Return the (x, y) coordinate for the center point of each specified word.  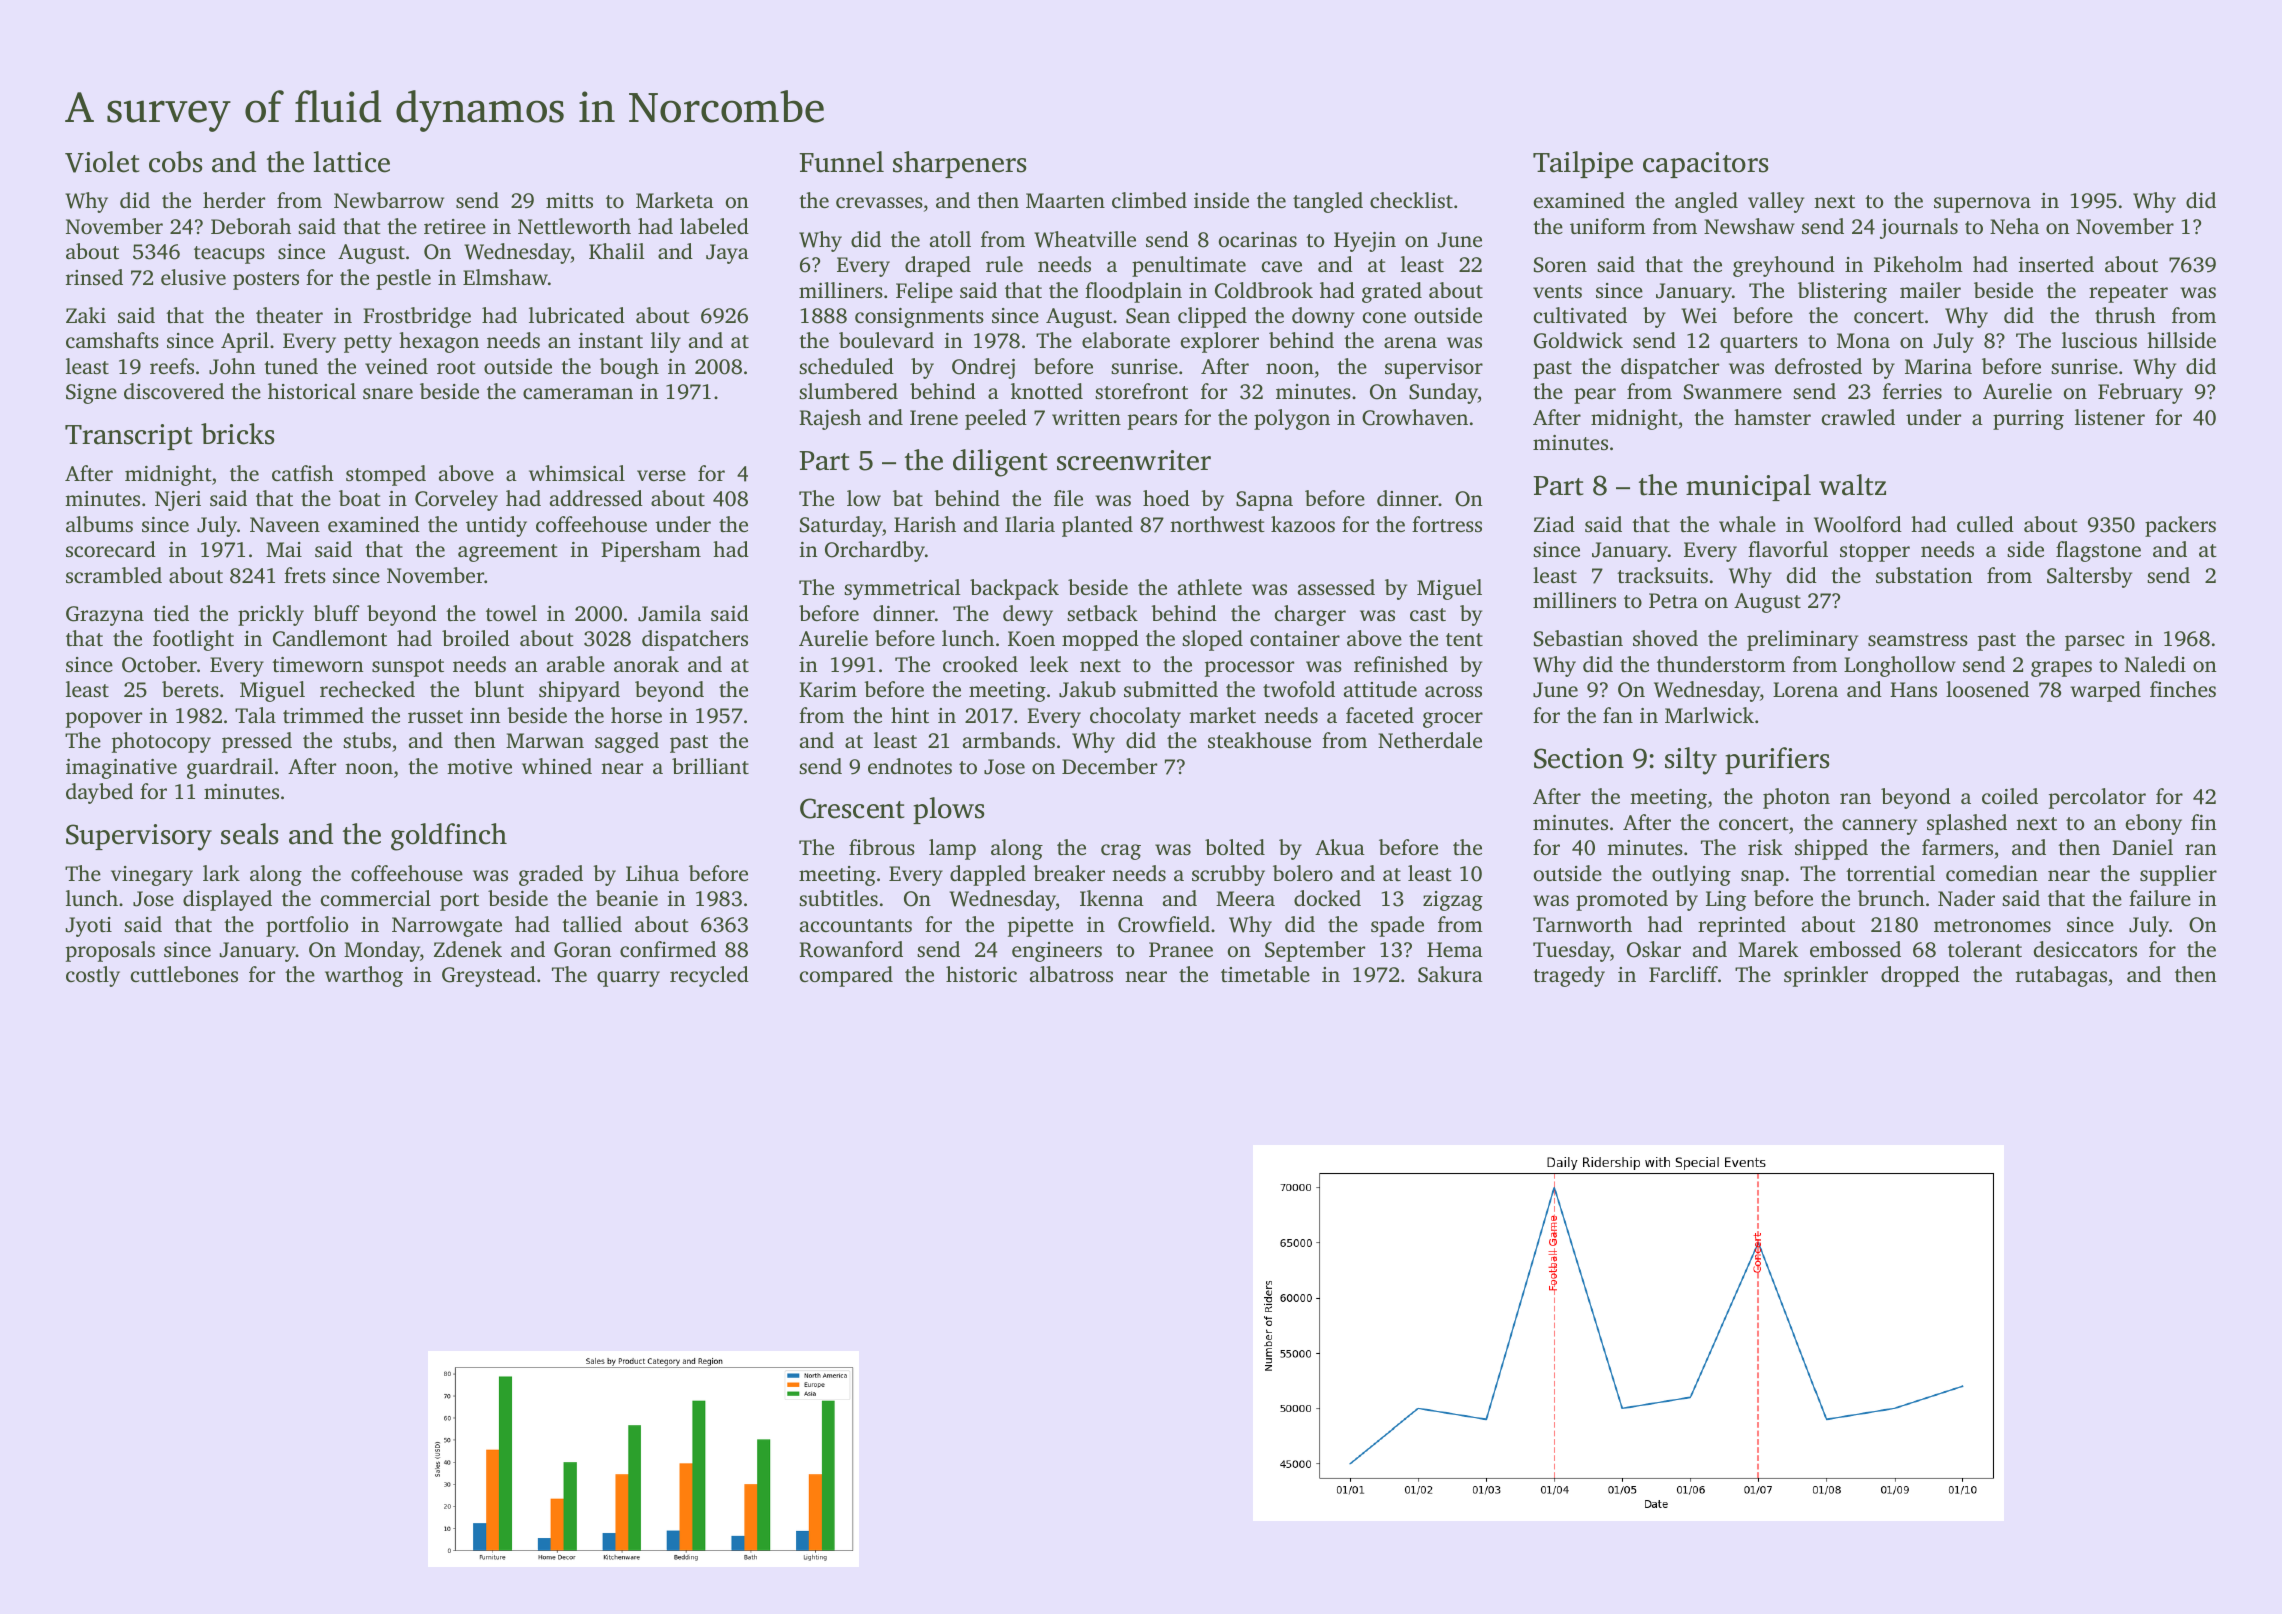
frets (305, 575)
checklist (1411, 200)
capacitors (1705, 165)
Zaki (86, 315)
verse (661, 475)
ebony (2154, 824)
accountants (856, 925)
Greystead (489, 976)
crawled (1858, 417)
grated (1392, 292)
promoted (1622, 900)
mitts (569, 200)
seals (249, 834)
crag (1121, 852)
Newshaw (1749, 226)
